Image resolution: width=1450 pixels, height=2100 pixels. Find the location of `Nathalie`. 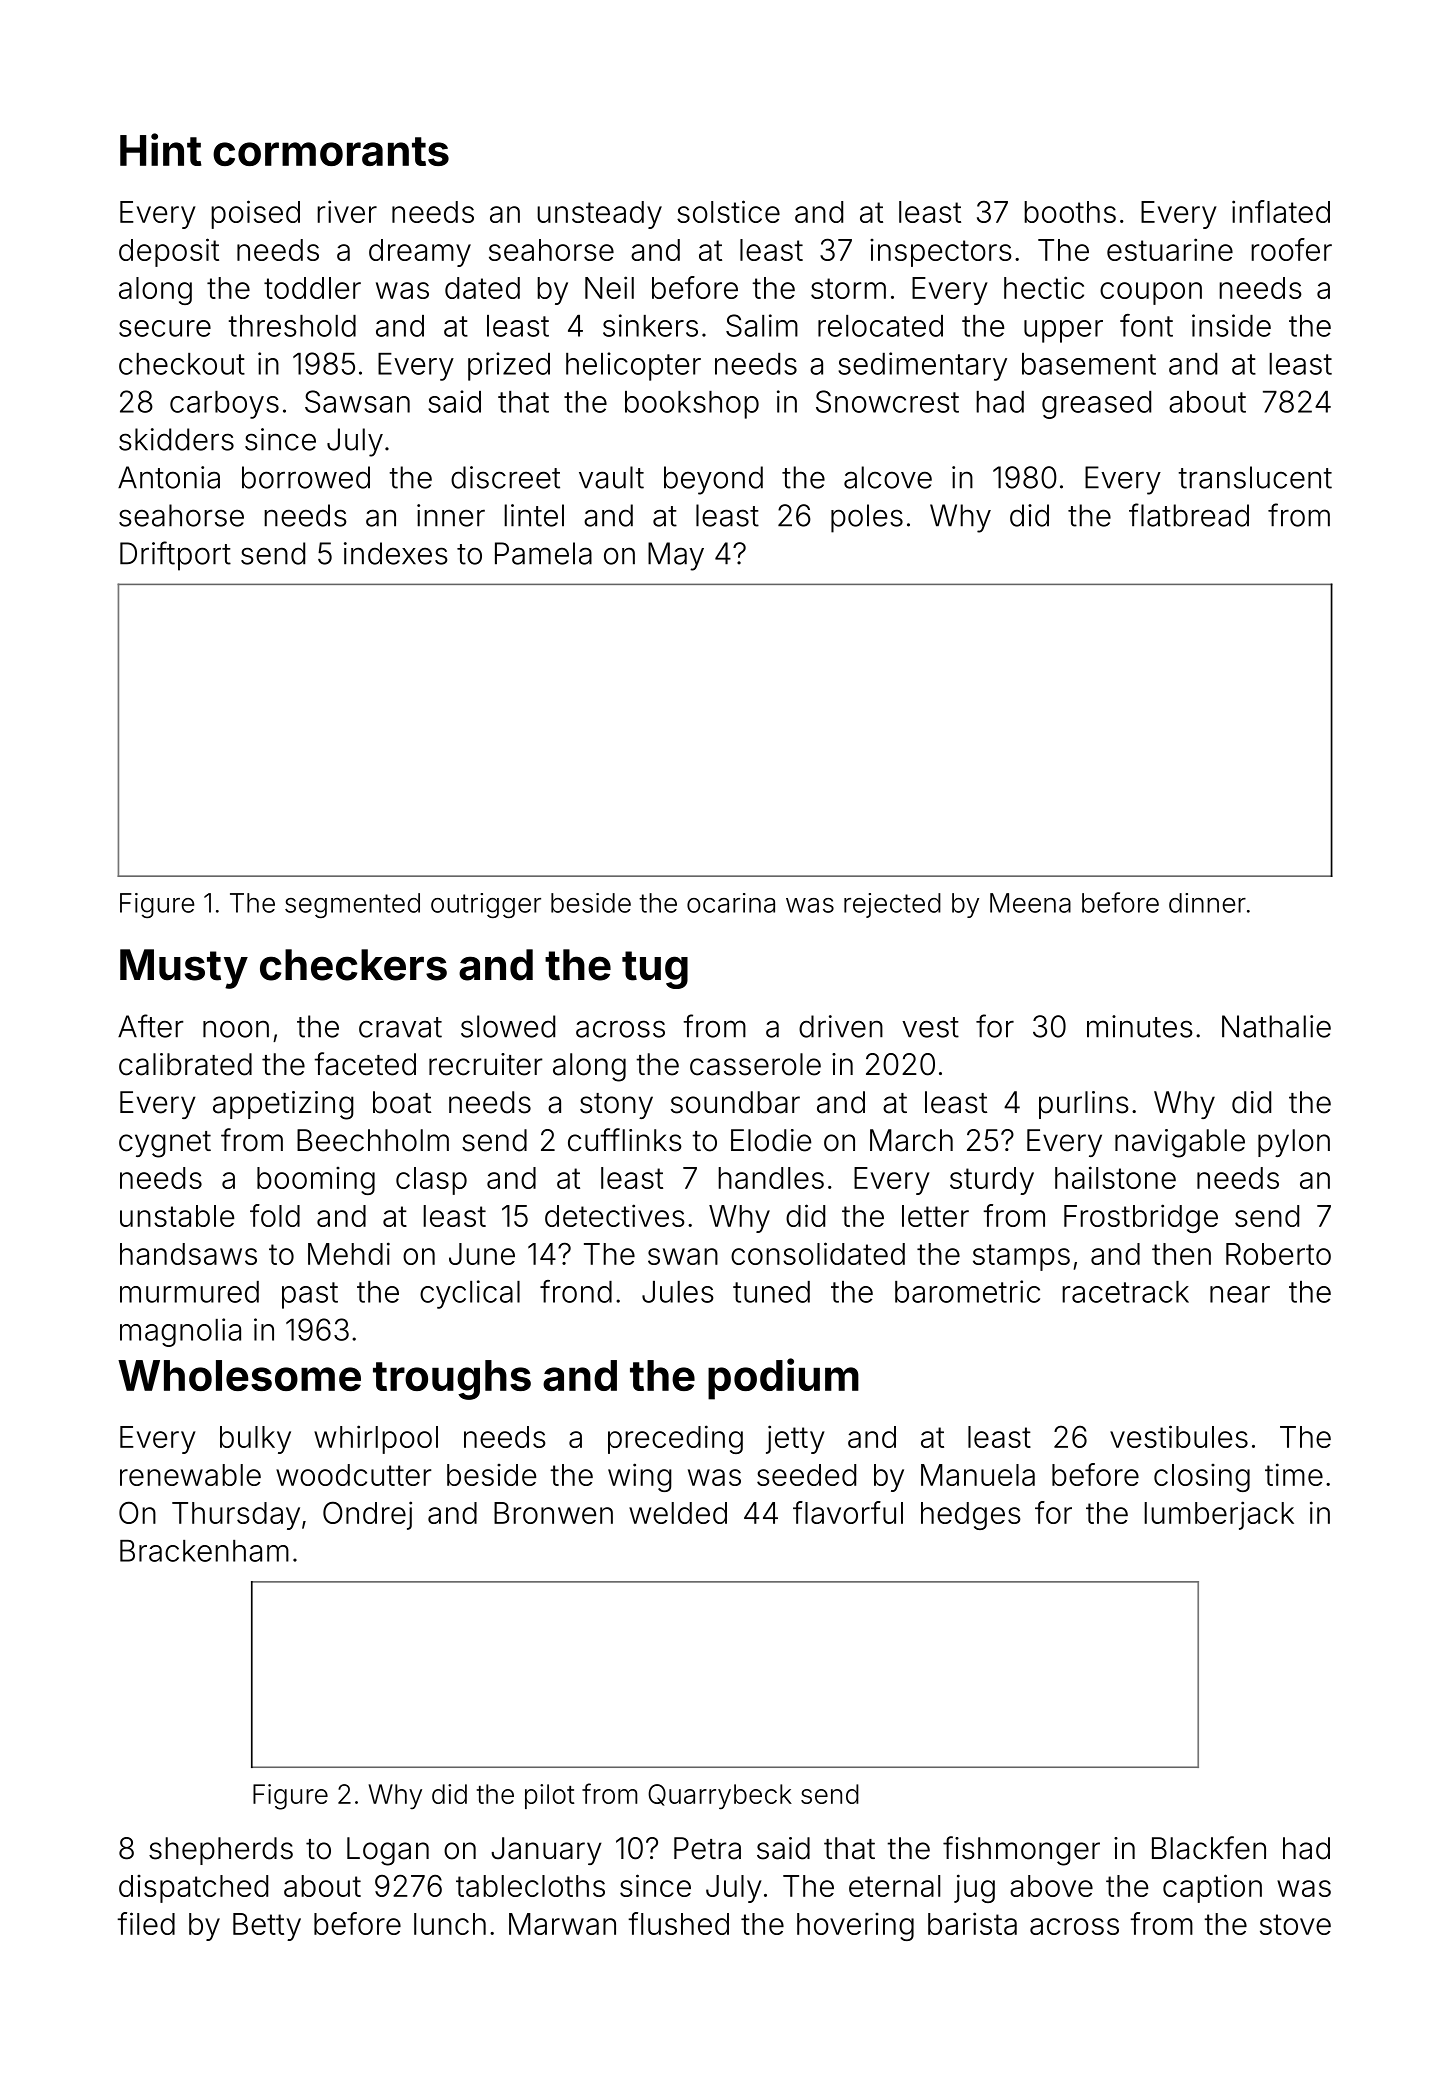

Nathalie is located at coordinates (1276, 1026).
